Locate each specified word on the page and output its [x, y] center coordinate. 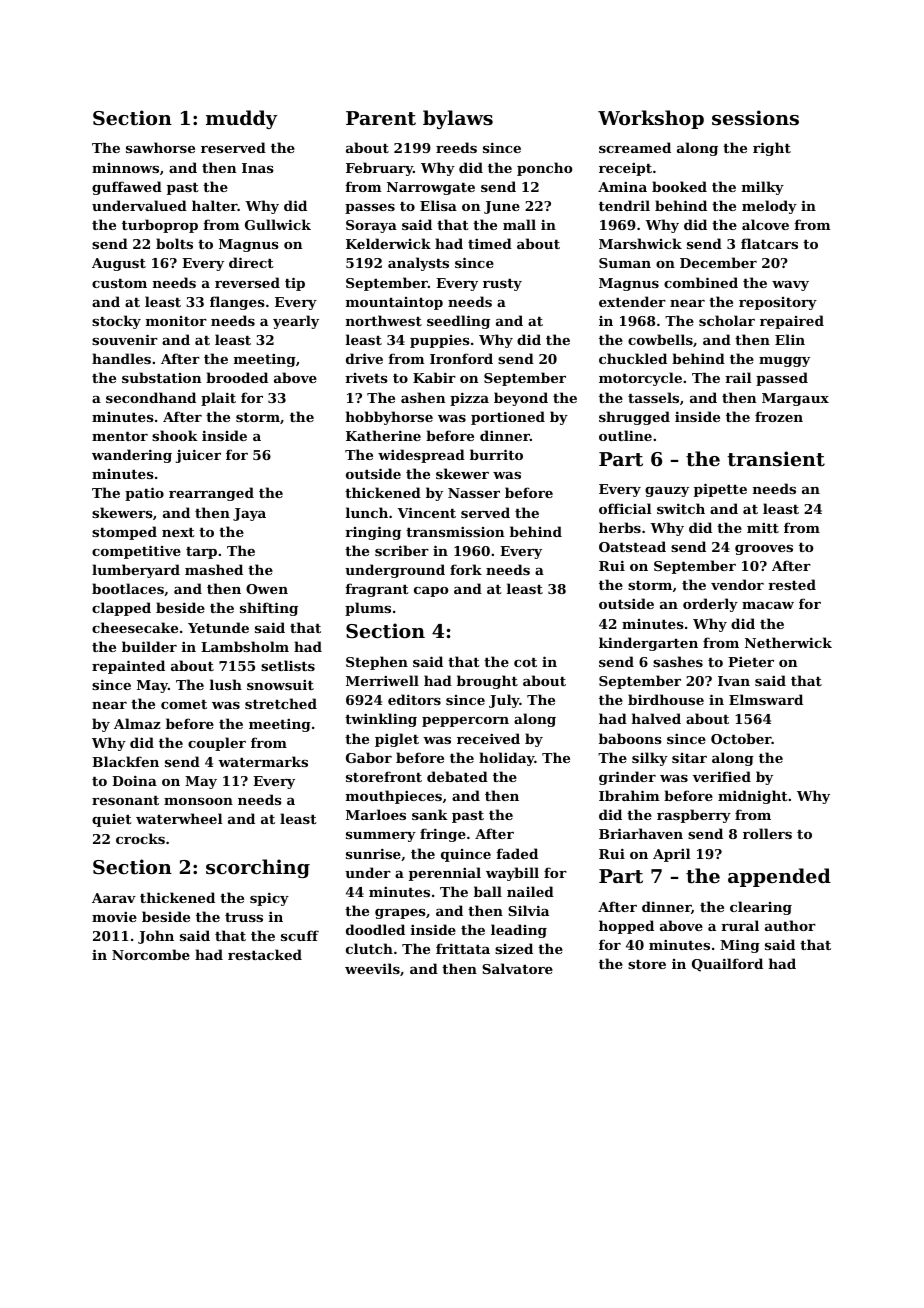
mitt [763, 528]
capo [431, 592]
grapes [400, 914]
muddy [241, 119]
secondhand [151, 397]
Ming [740, 946]
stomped [124, 533]
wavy [790, 286]
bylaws [458, 119]
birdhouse [666, 699]
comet [184, 704]
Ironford [461, 358]
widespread [421, 456]
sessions [755, 118]
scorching [258, 868]
